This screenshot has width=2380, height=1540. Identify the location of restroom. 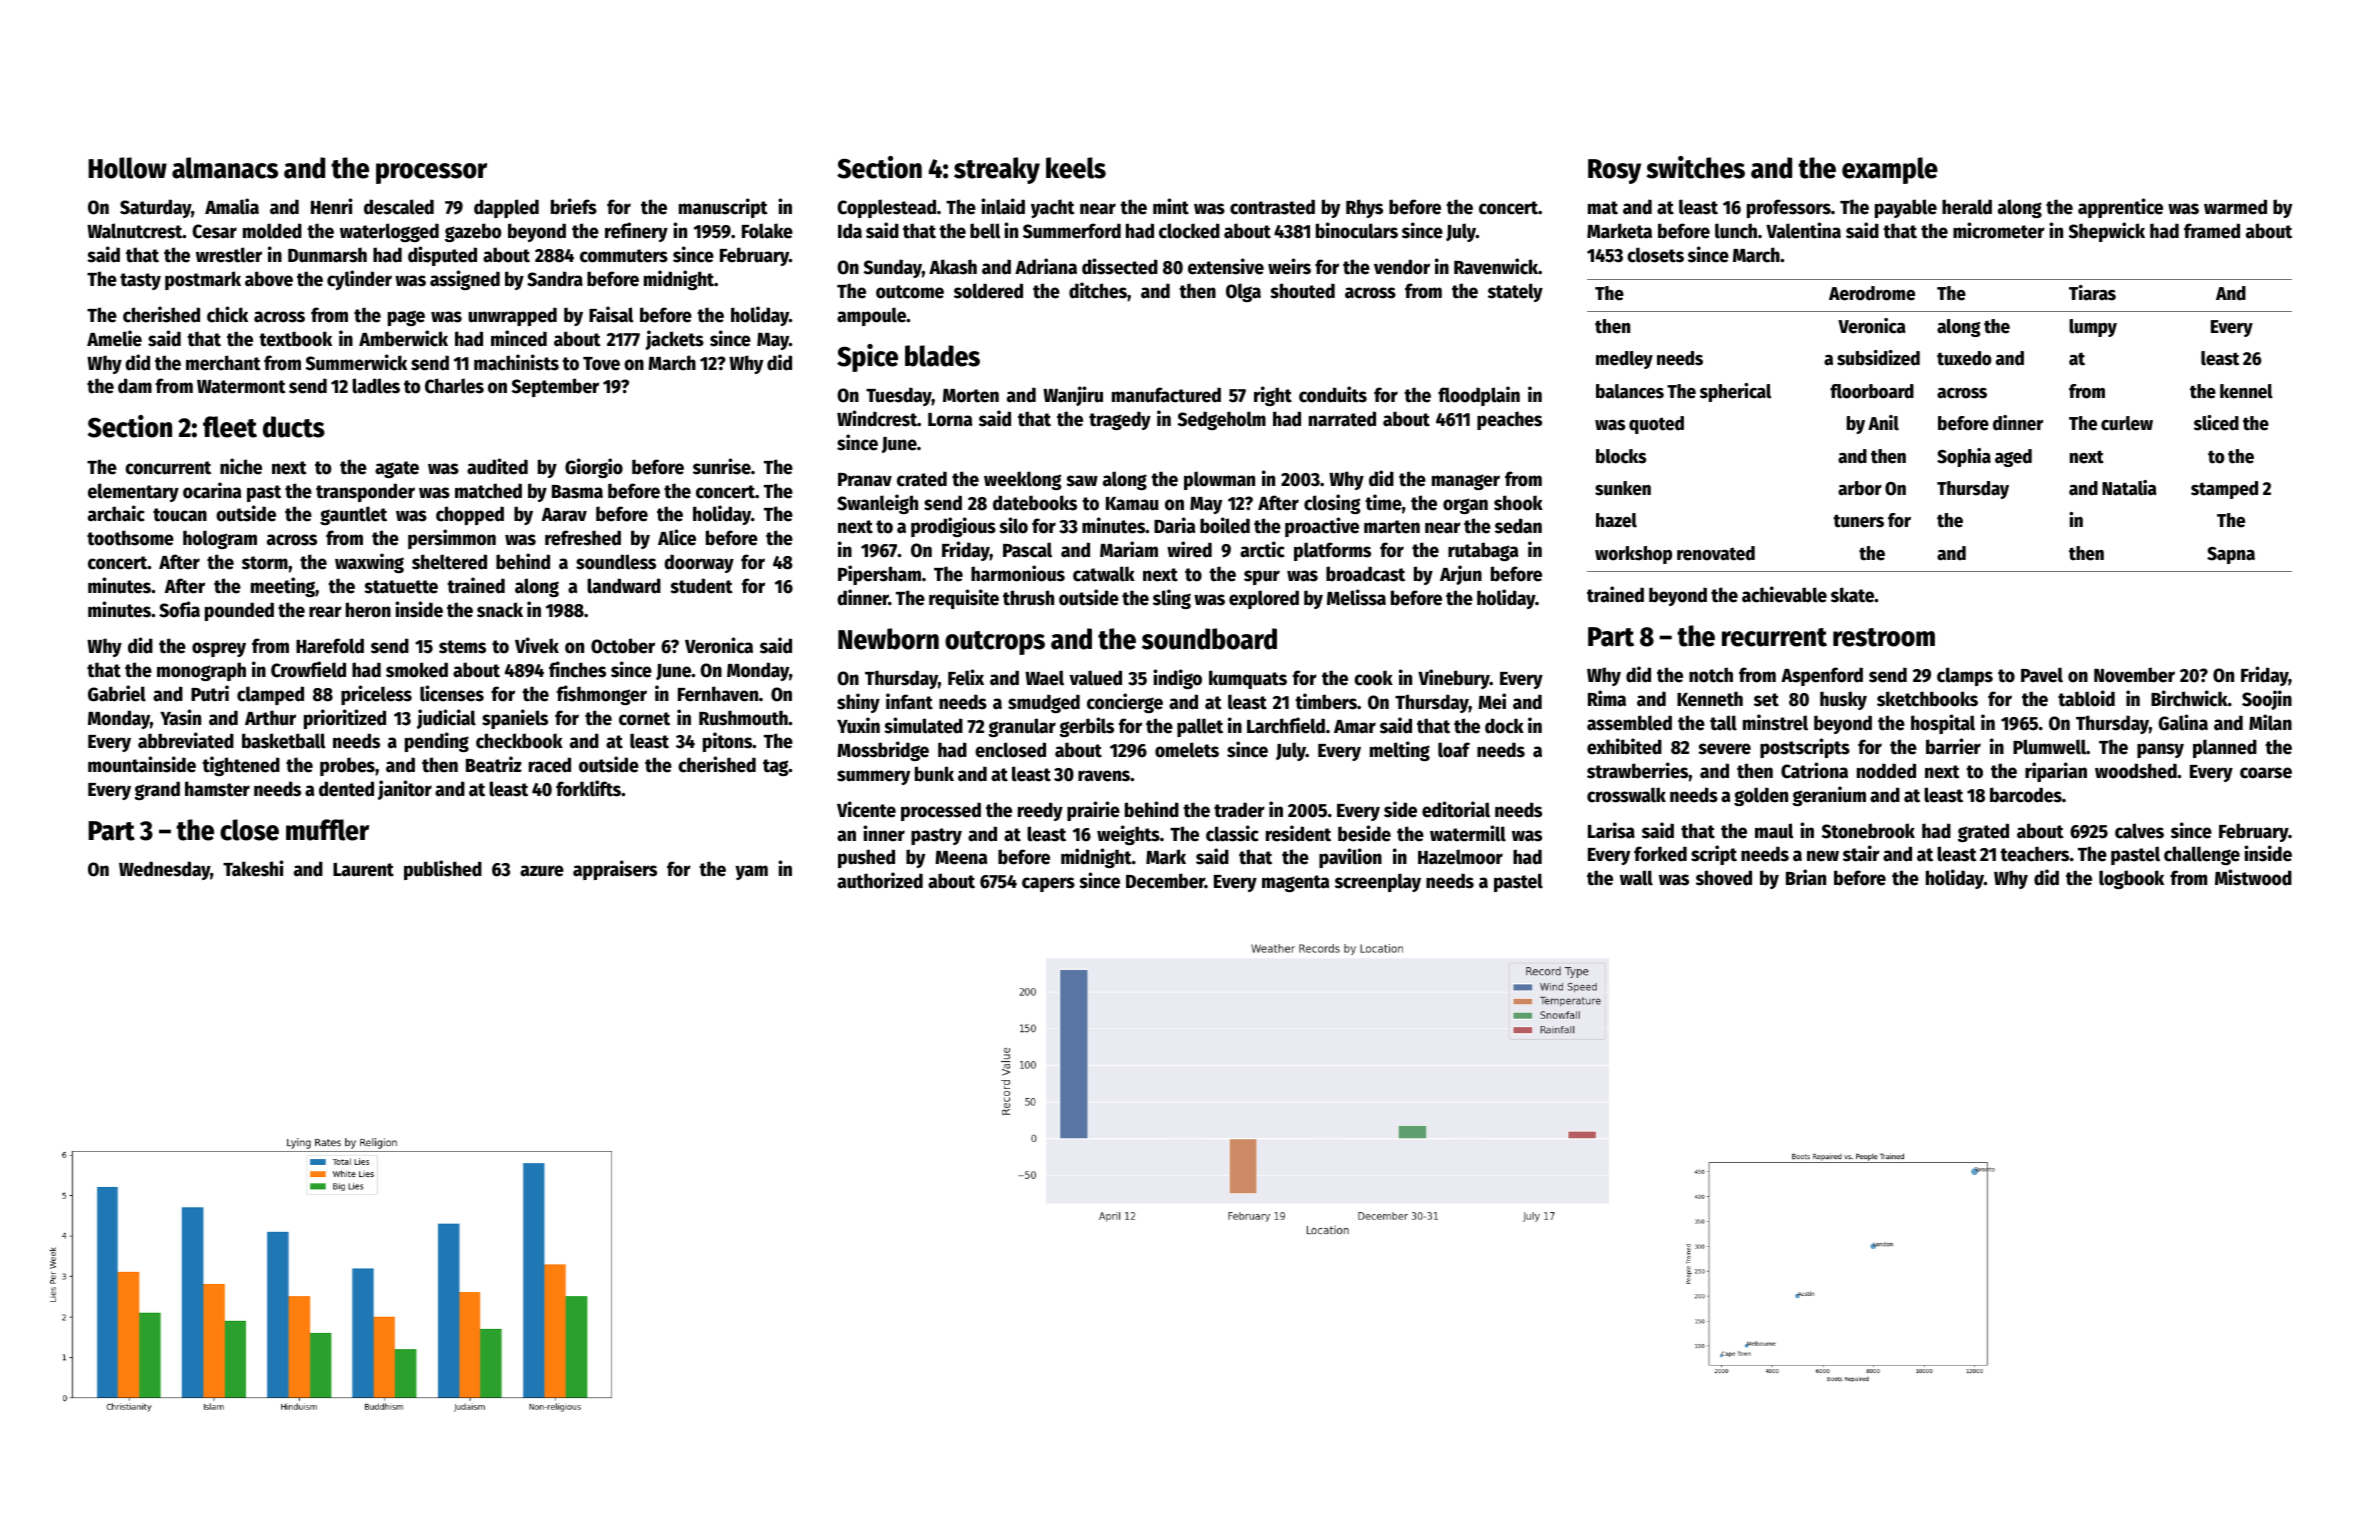
(1884, 637).
